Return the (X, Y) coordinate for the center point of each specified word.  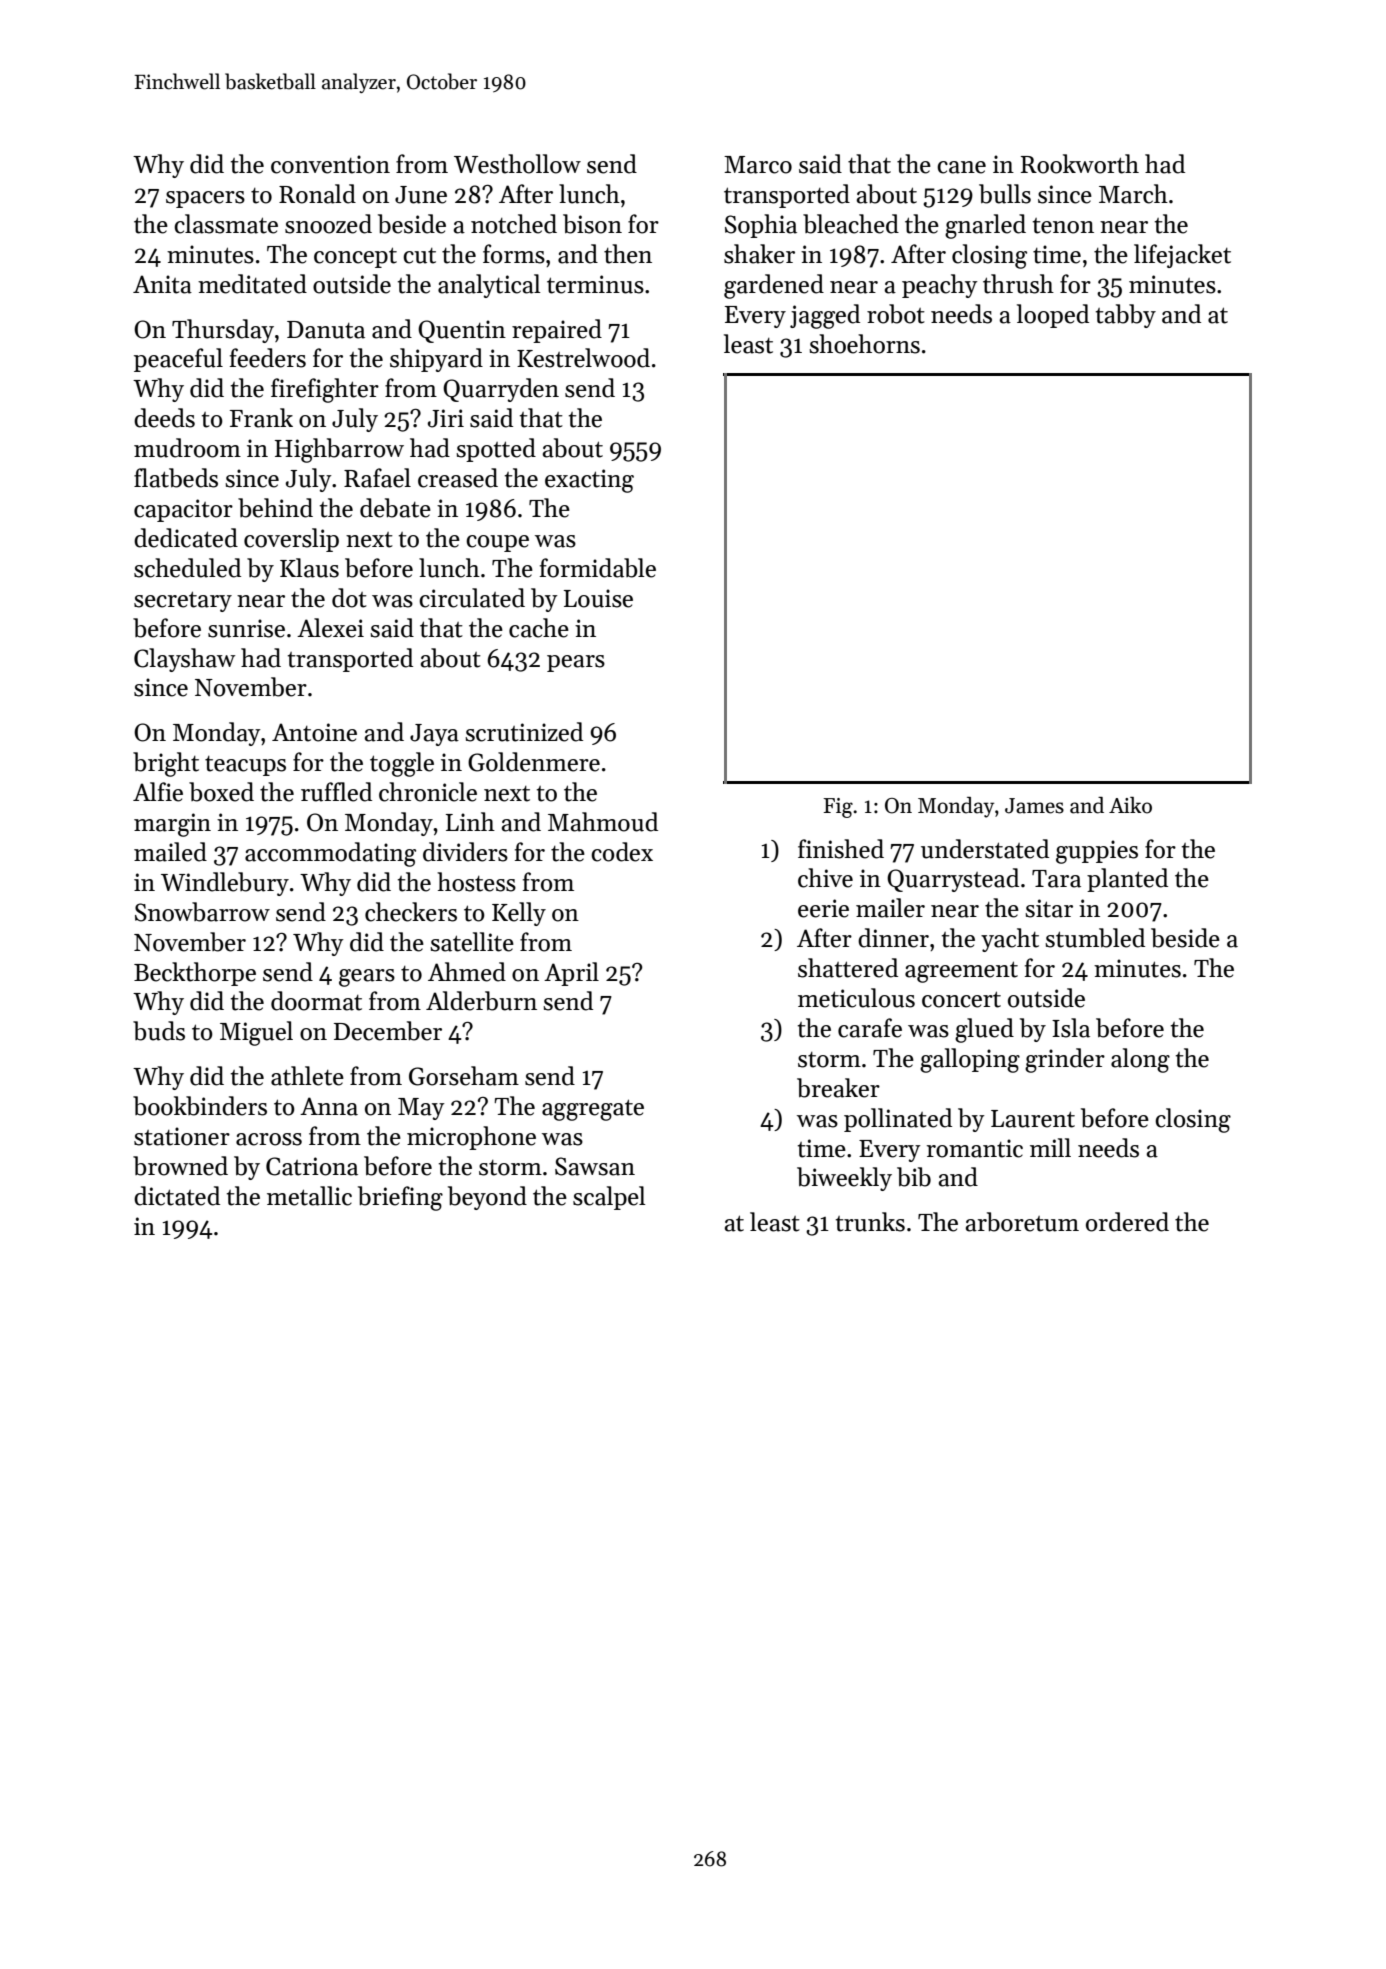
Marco (758, 165)
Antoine (314, 732)
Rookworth (1080, 164)
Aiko (1130, 805)
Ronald (317, 194)
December (388, 1031)
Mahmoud (603, 822)
